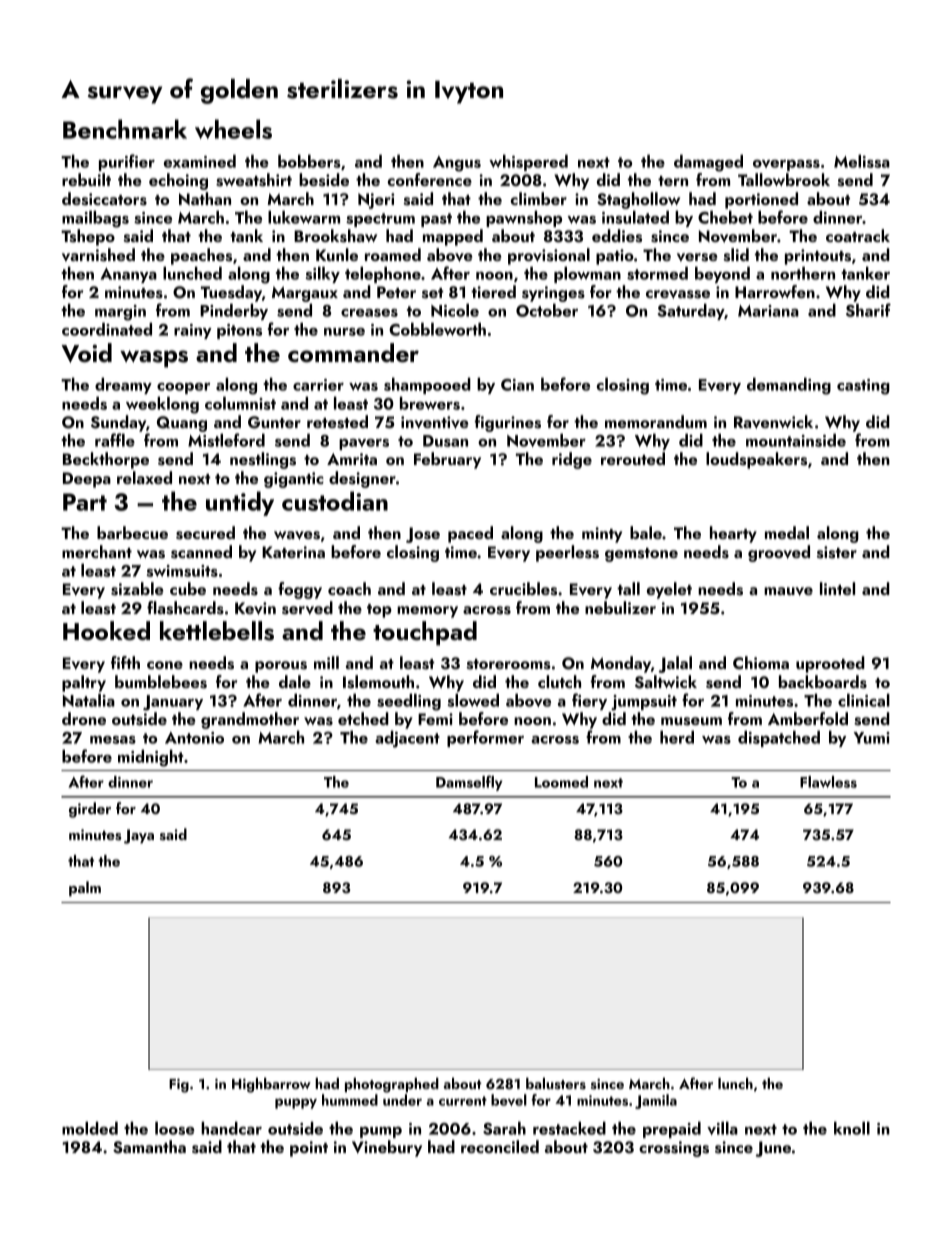 The height and width of the screenshot is (1233, 952). What do you see at coordinates (569, 1128) in the screenshot?
I see `restacked` at bounding box center [569, 1128].
